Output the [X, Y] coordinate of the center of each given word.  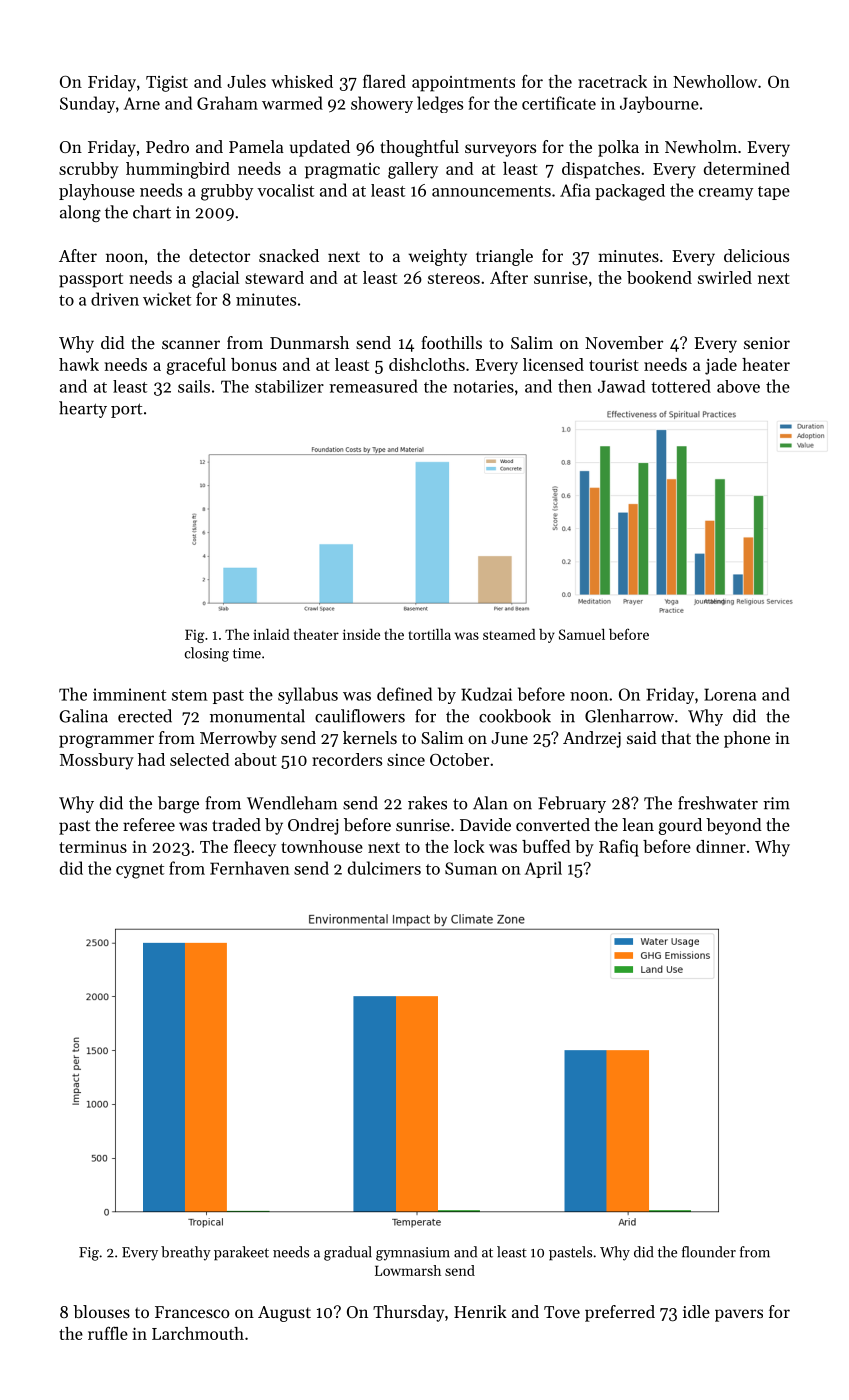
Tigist [167, 83]
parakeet [241, 1253]
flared [384, 81]
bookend [659, 277]
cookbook [515, 716]
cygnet [140, 871]
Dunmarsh [309, 342]
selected [200, 759]
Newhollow [715, 81]
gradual [348, 1253]
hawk [79, 364]
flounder [709, 1252]
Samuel [582, 634]
